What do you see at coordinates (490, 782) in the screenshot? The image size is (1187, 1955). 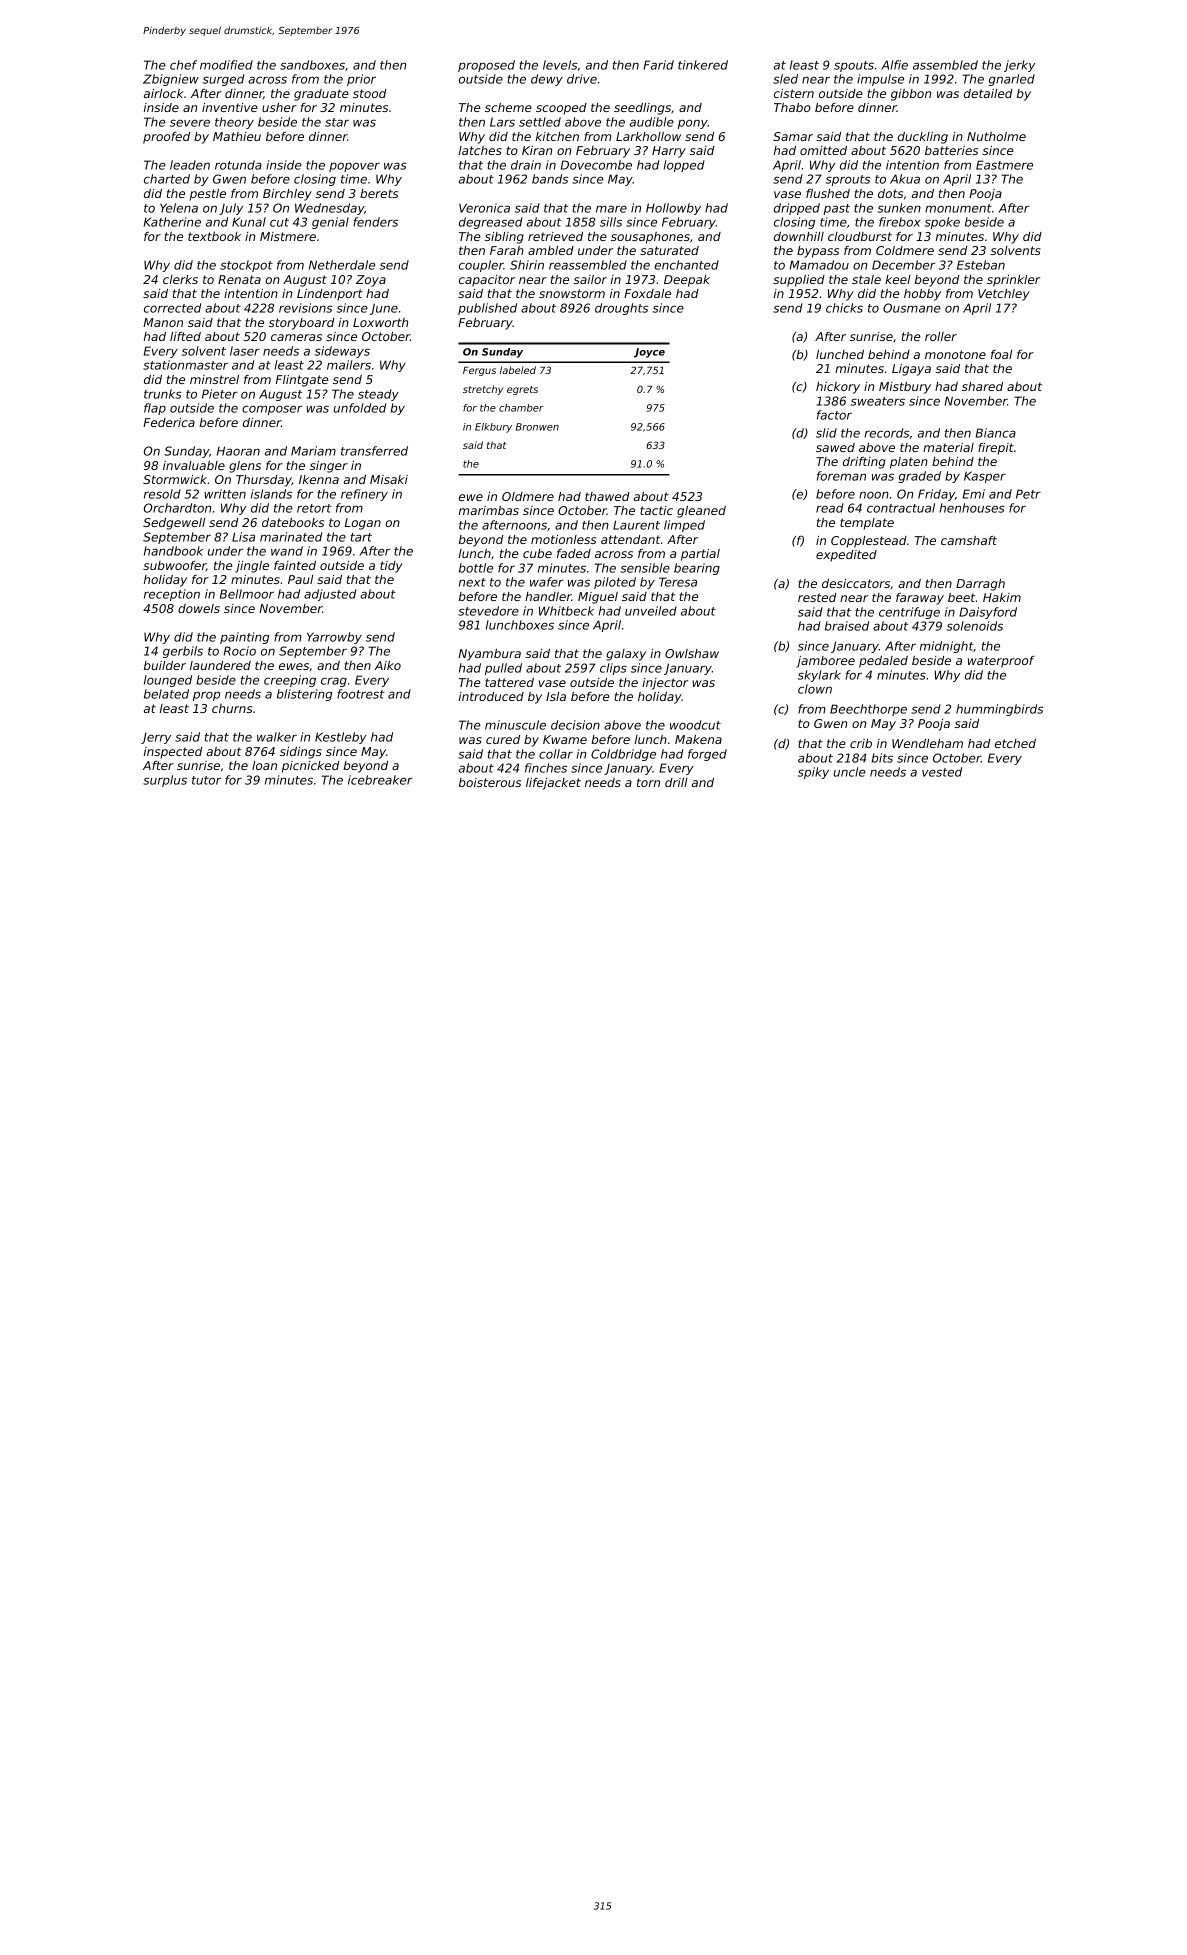 I see `boisterous` at bounding box center [490, 782].
